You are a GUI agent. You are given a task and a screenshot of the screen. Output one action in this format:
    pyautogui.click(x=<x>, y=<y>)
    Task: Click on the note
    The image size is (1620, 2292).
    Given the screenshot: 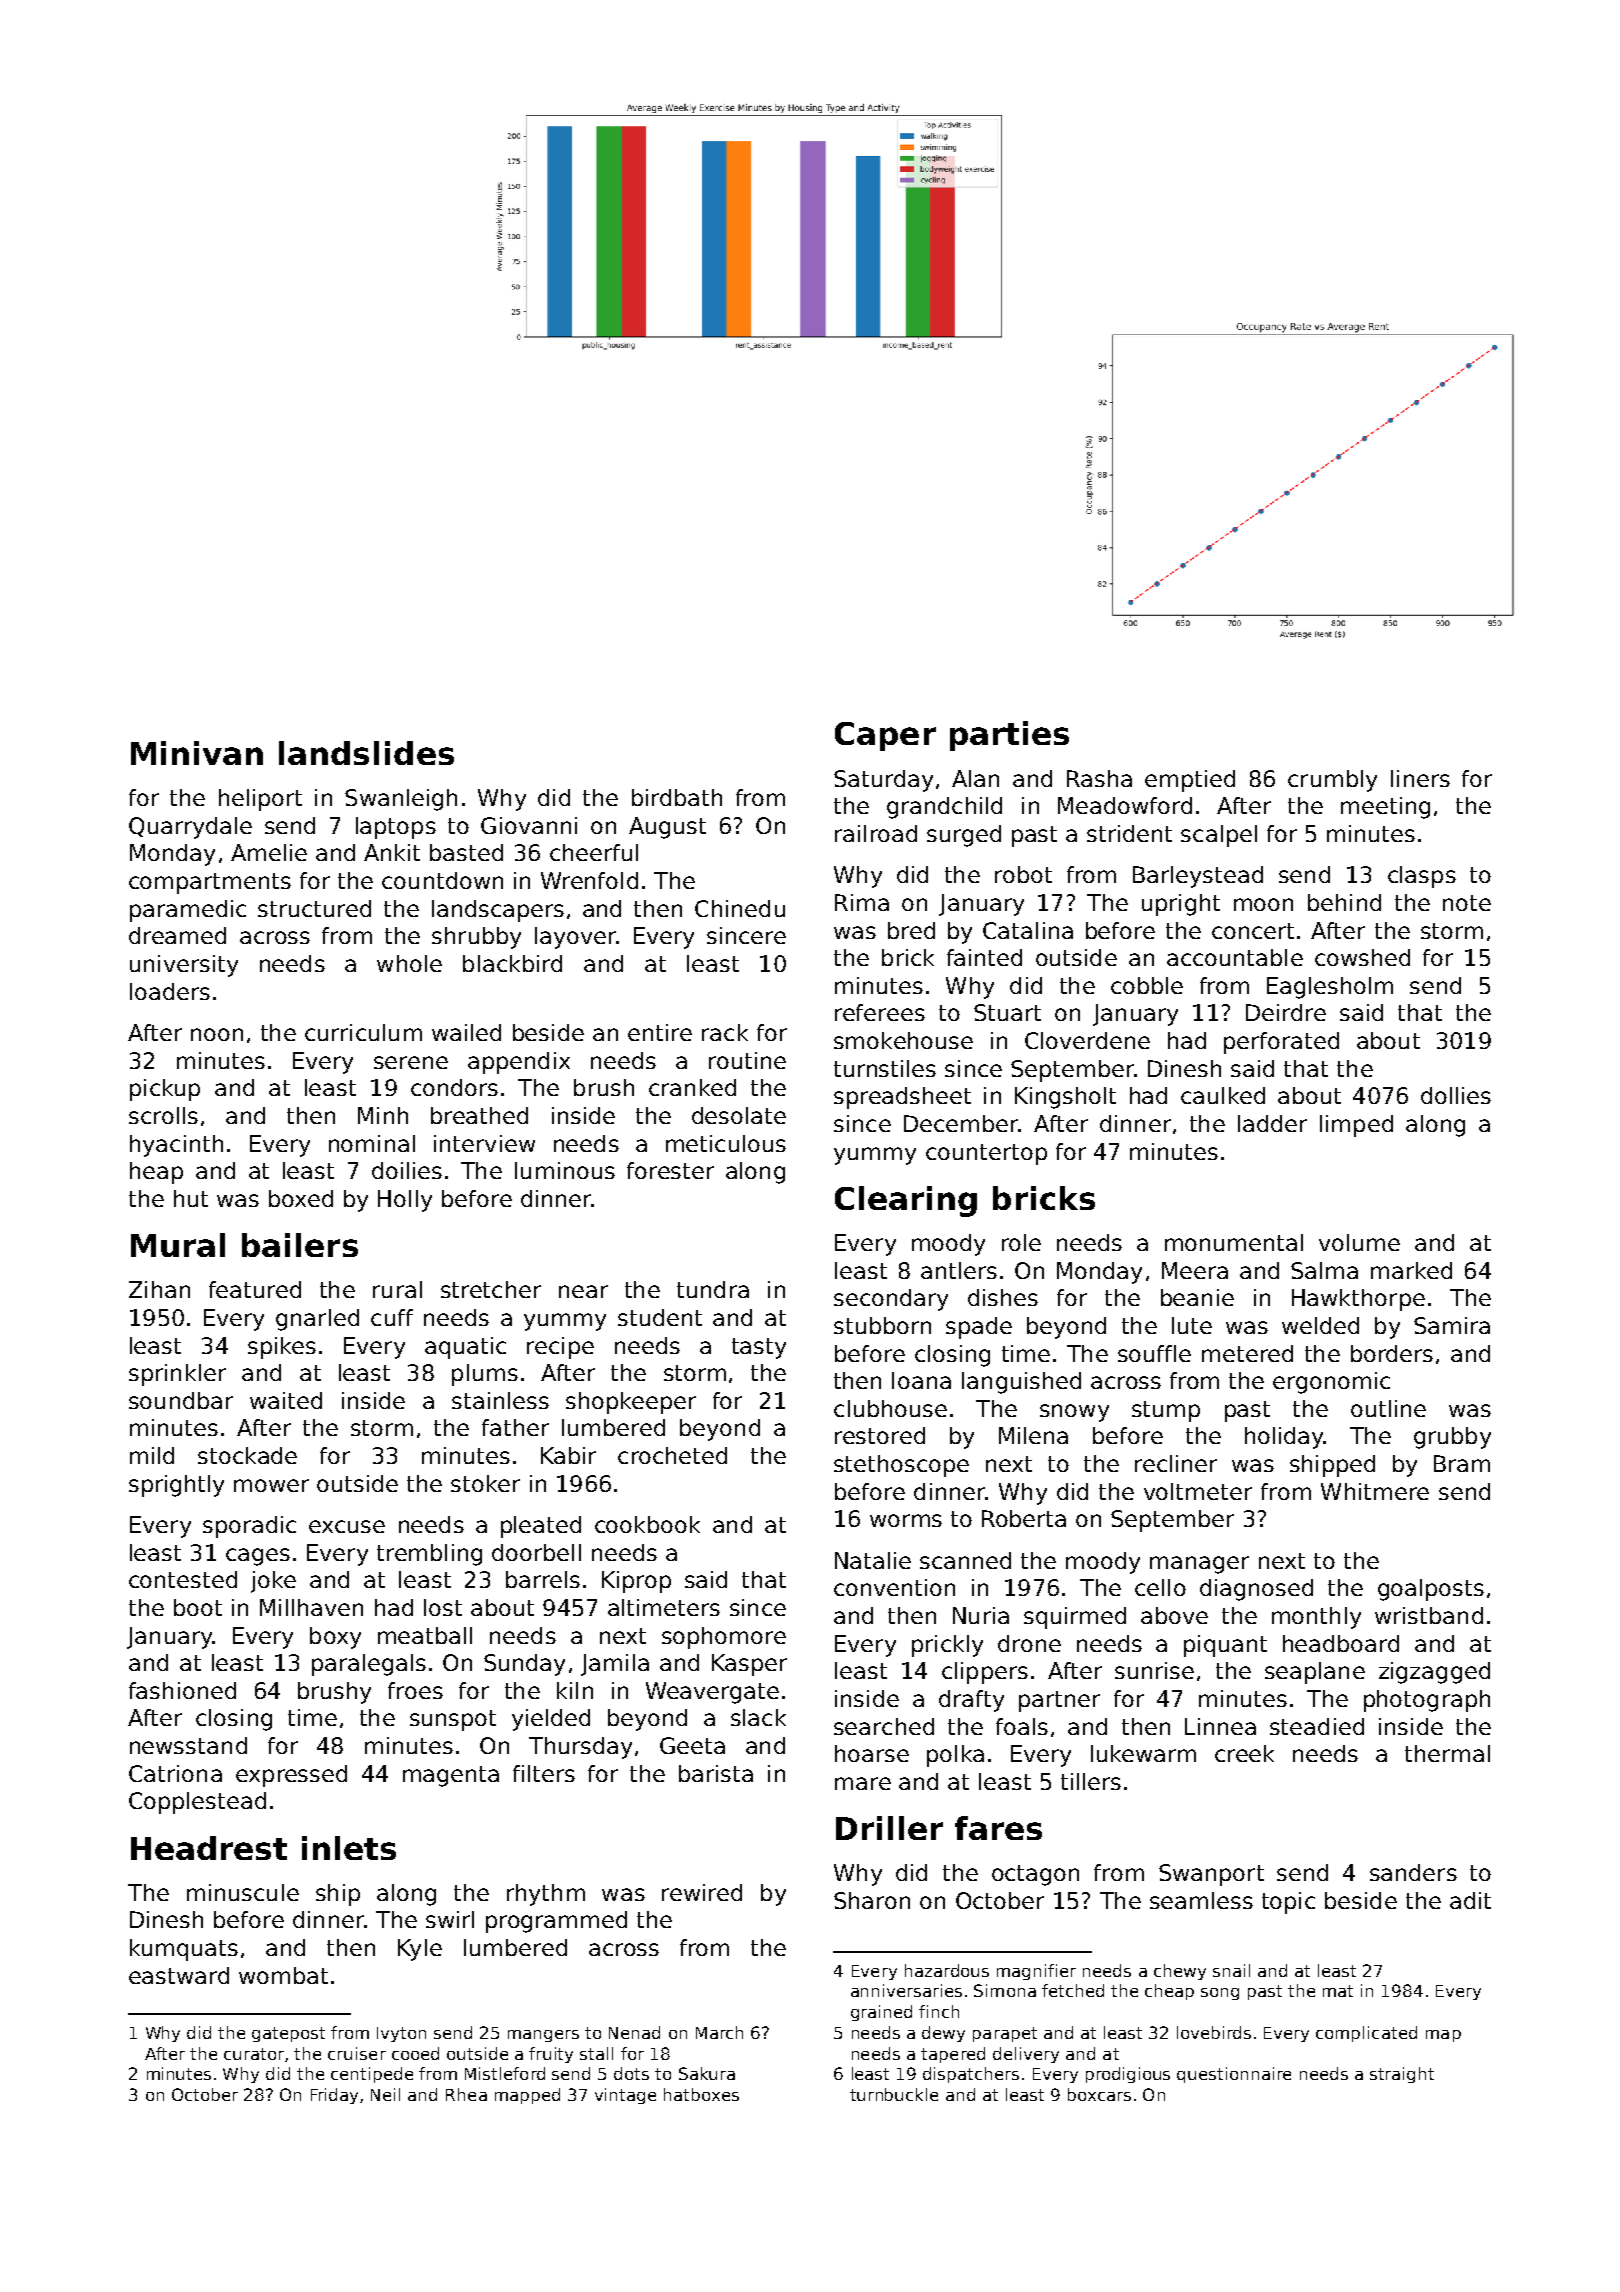 What is the action you would take?
    pyautogui.click(x=1467, y=903)
